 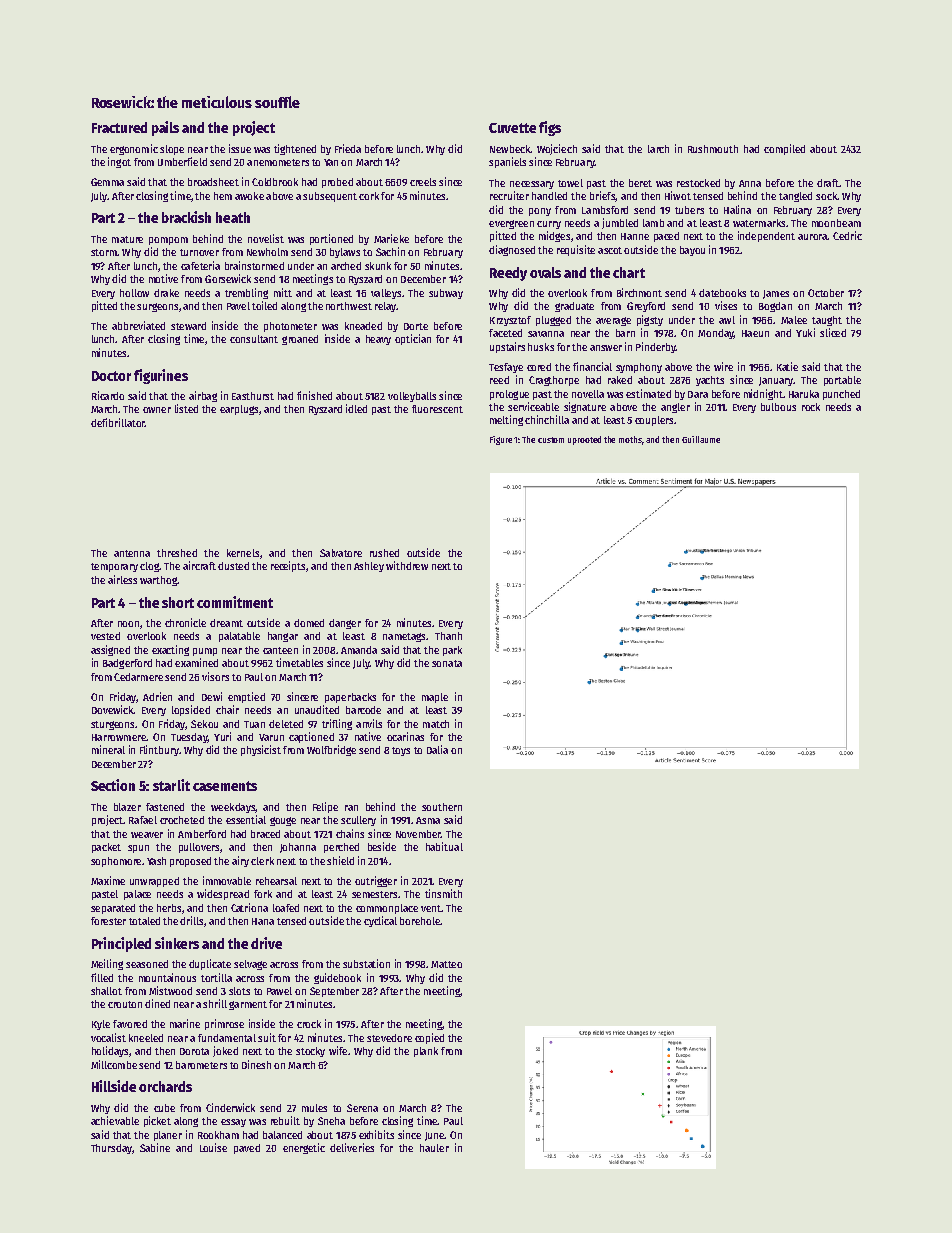 What do you see at coordinates (446, 964) in the screenshot?
I see `Matteo` at bounding box center [446, 964].
